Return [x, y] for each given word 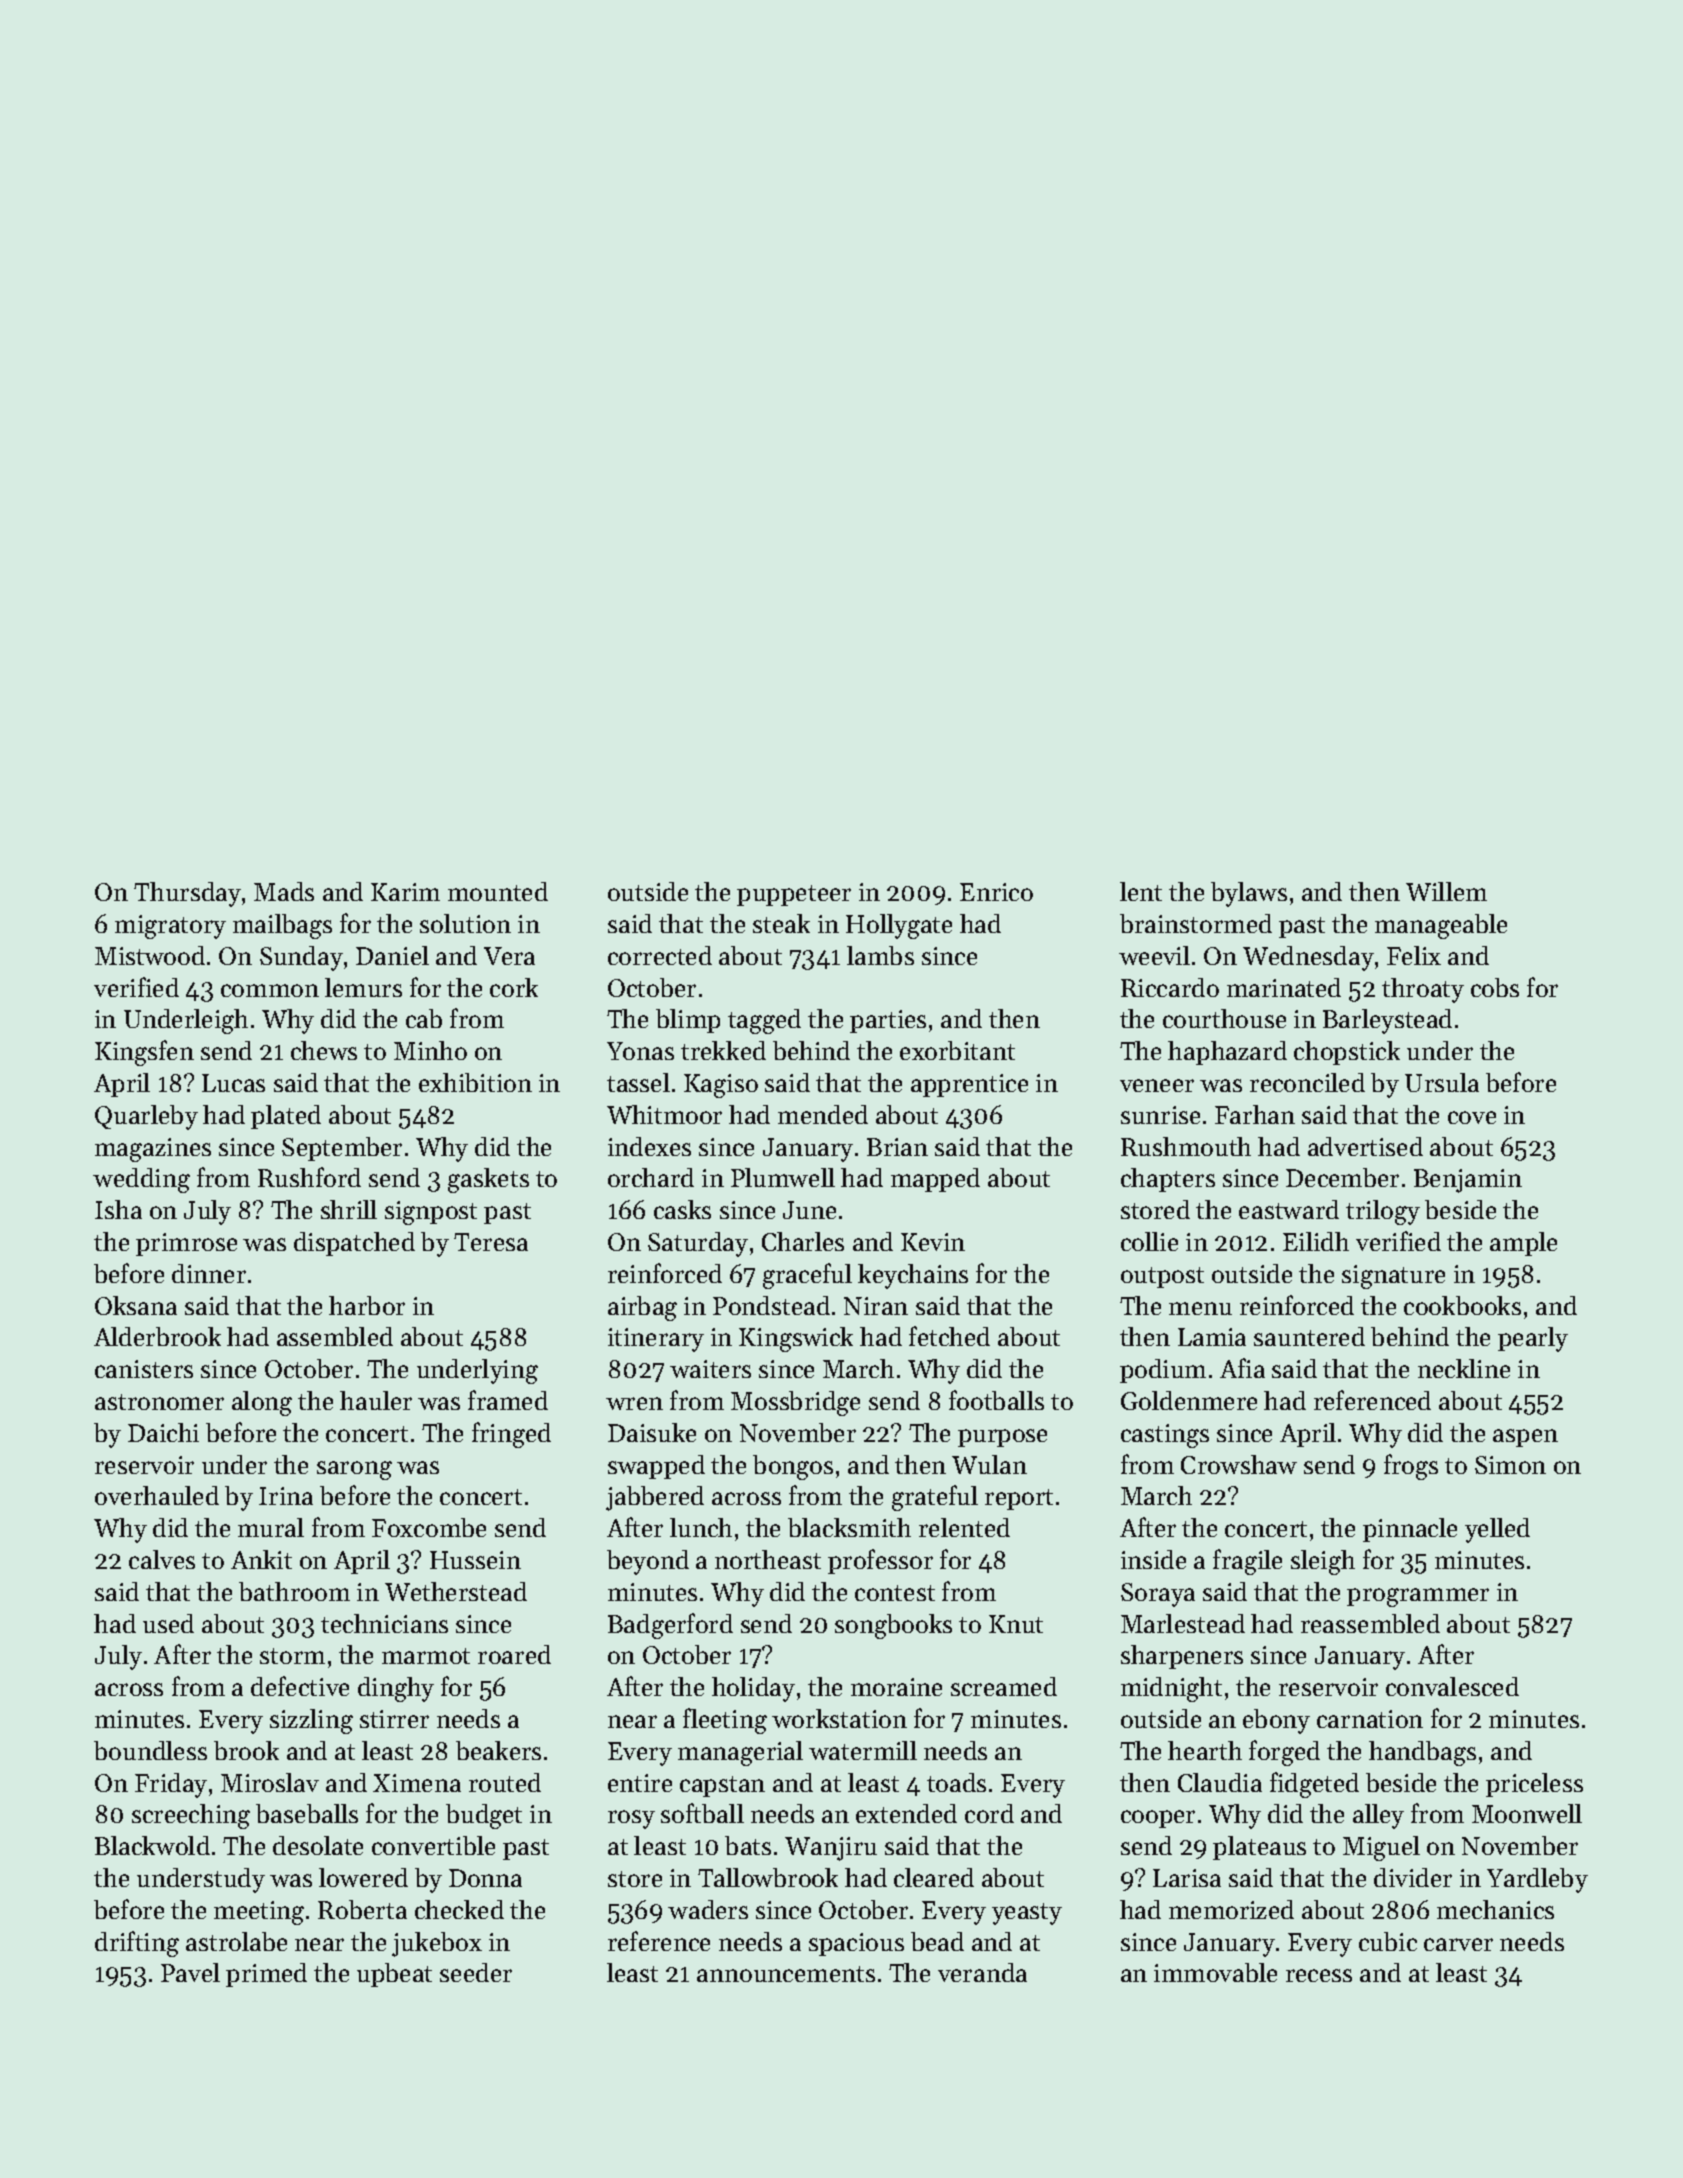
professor [880, 1561]
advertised [1365, 1146]
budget [484, 1816]
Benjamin [1468, 1181]
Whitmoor [664, 1114]
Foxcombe [429, 1527]
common [270, 990]
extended [906, 1813]
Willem [1446, 891]
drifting [137, 1944]
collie [1149, 1241]
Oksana [136, 1305]
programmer [1418, 1597]
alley [1378, 1816]
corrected [660, 955]
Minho [430, 1050]
